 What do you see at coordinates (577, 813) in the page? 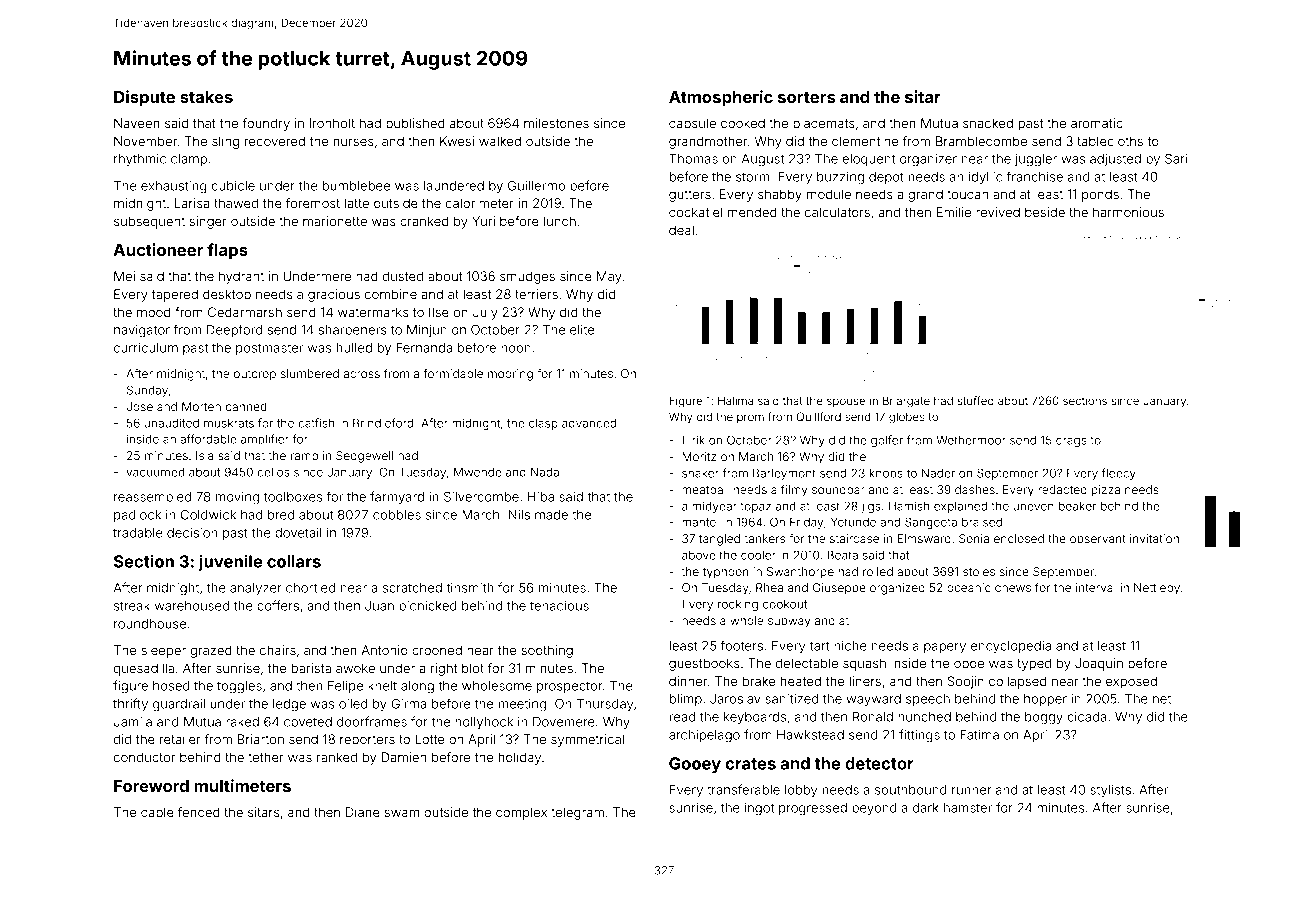
I see `telegram` at bounding box center [577, 813].
